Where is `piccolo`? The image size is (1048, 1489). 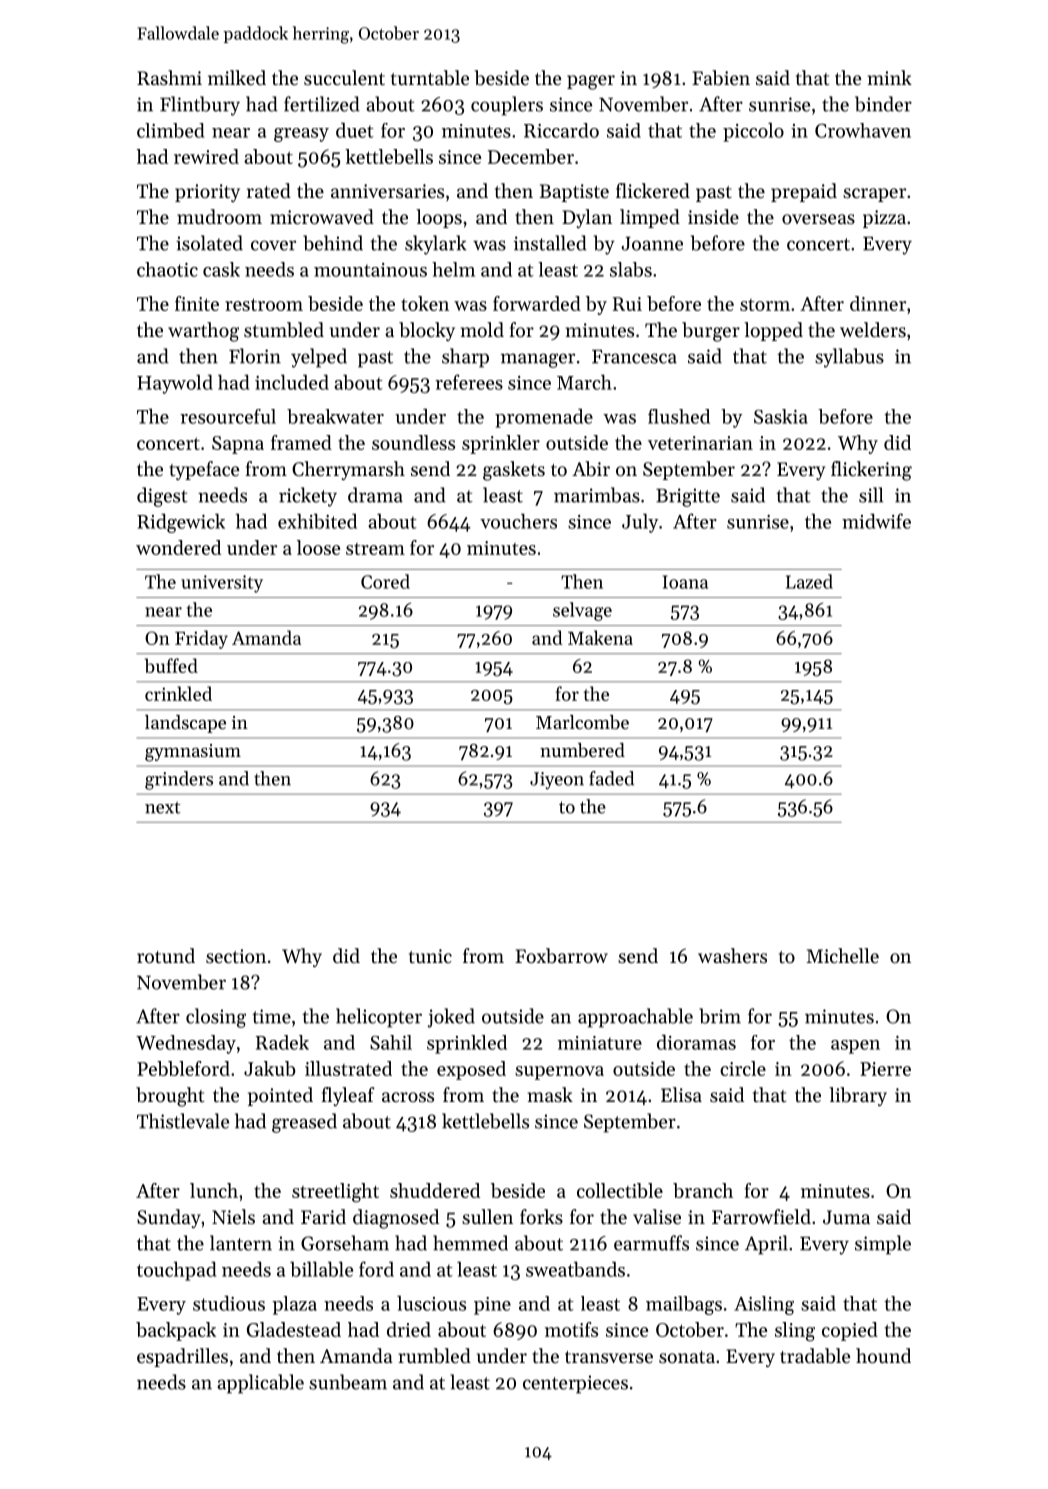 piccolo is located at coordinates (753, 132).
